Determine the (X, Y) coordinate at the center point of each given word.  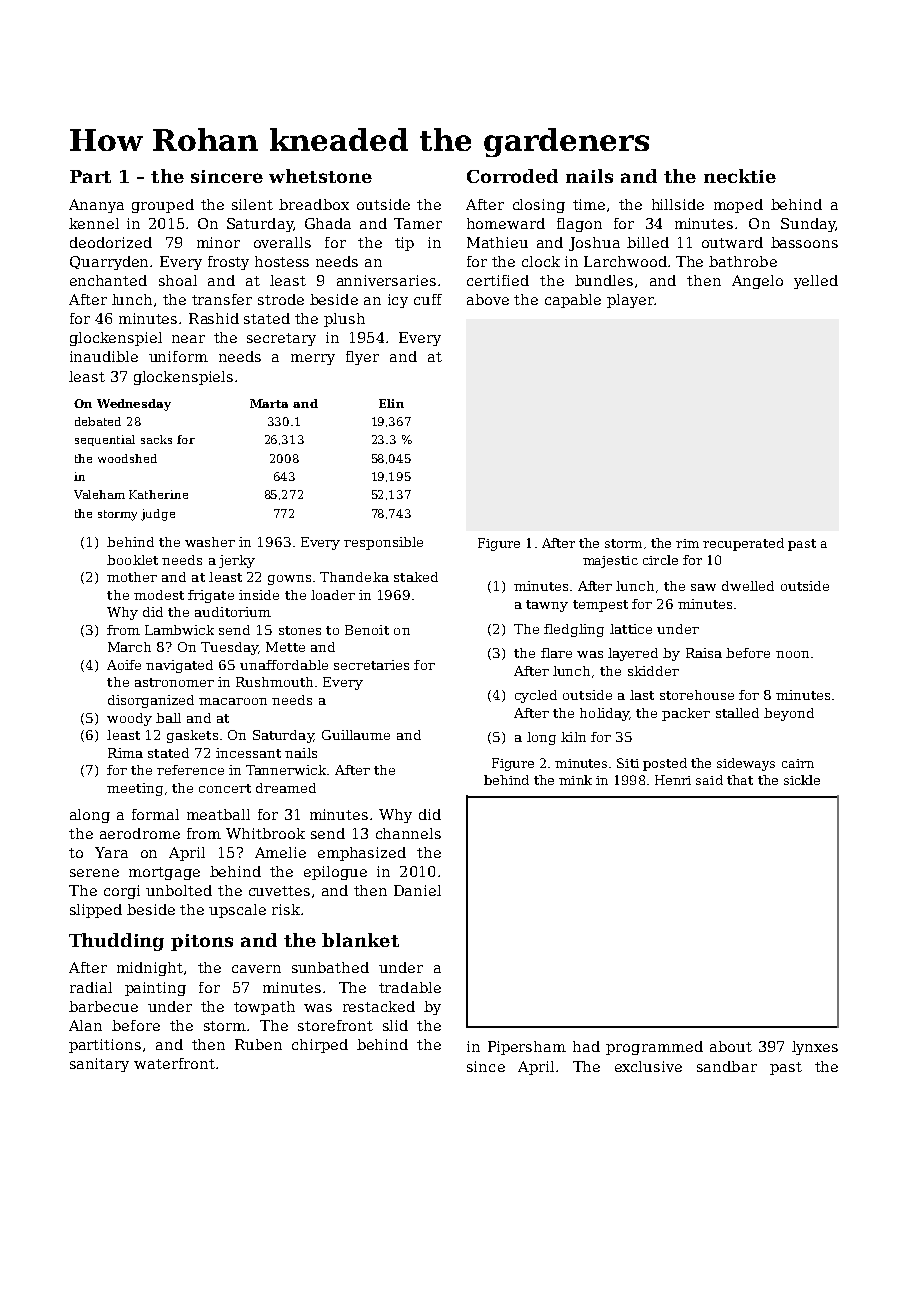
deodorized (111, 242)
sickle (802, 780)
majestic (610, 562)
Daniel (417, 890)
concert (225, 788)
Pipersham (527, 1048)
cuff (428, 299)
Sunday (808, 225)
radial (91, 987)
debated (98, 421)
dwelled (748, 586)
